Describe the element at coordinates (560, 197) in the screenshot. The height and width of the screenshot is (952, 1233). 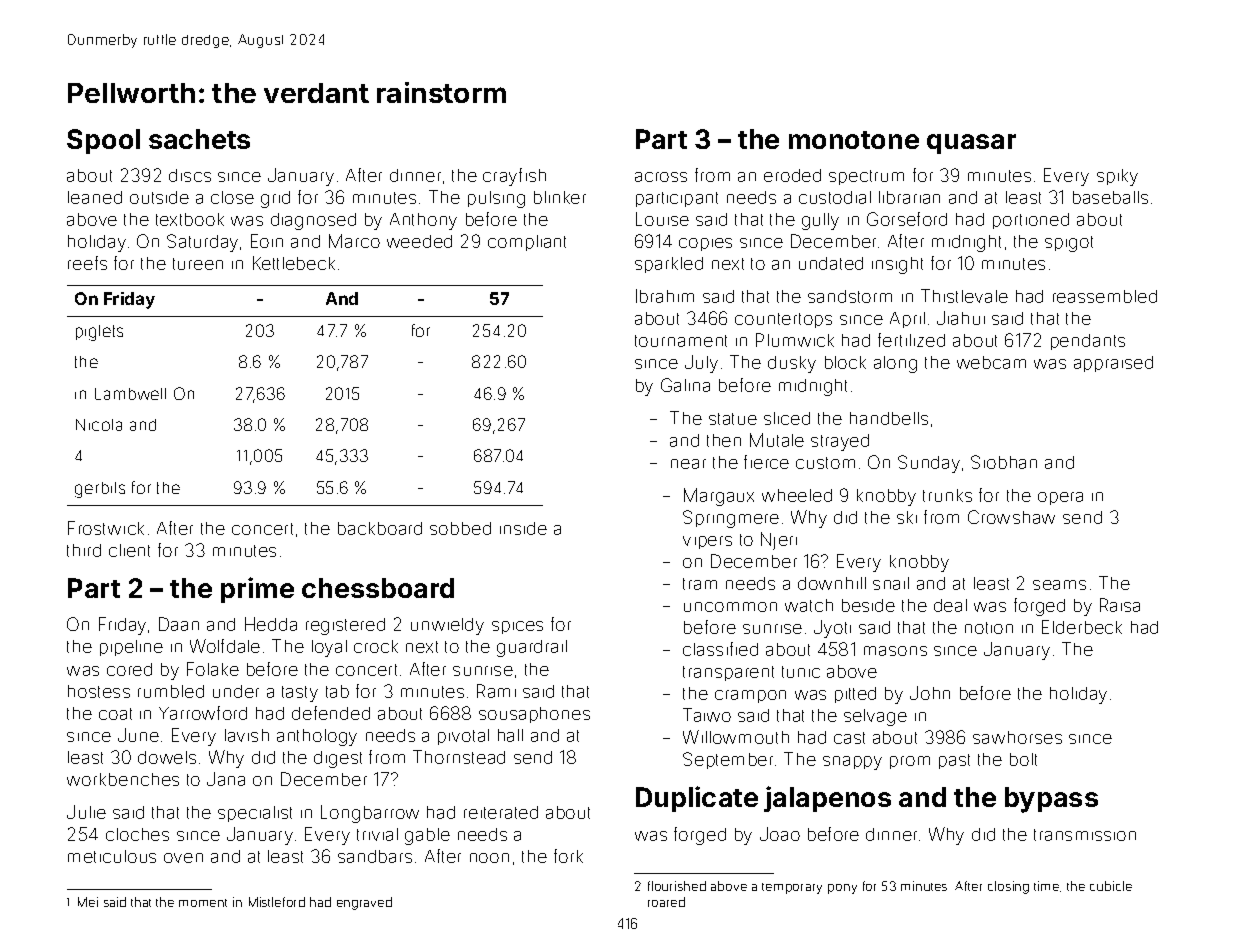
I see `blinker` at that location.
